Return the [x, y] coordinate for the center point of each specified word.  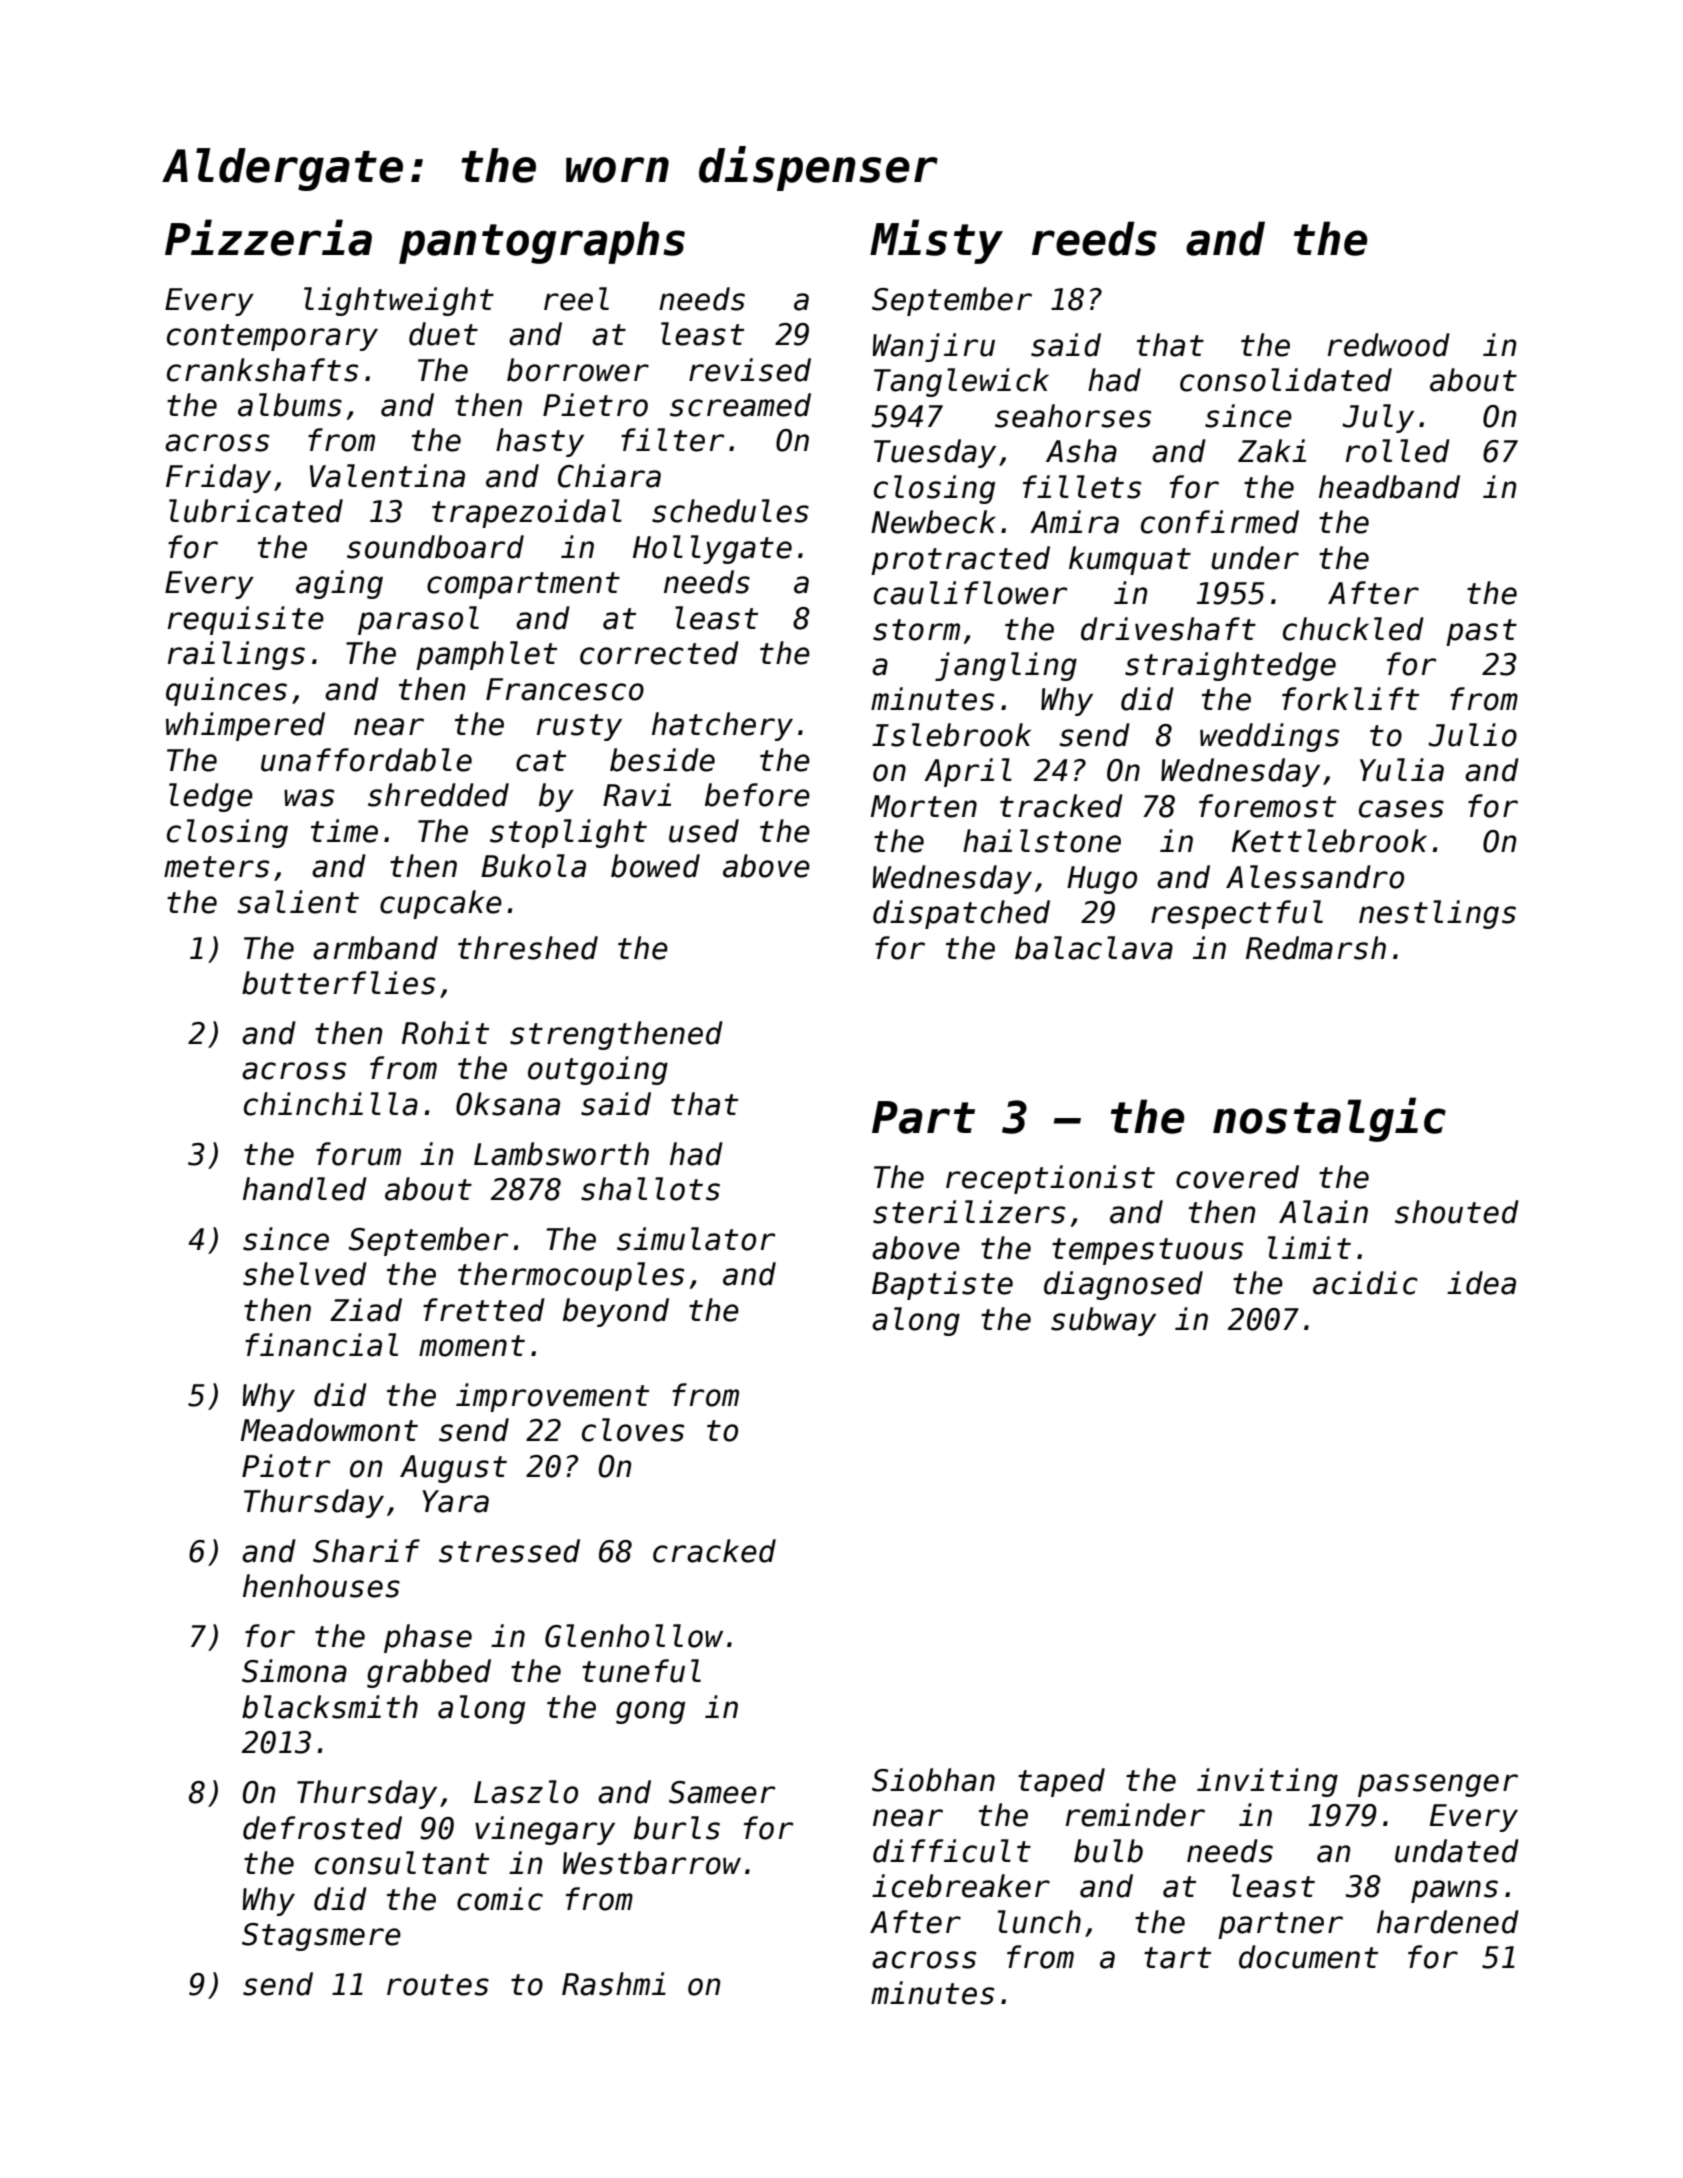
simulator [696, 1239]
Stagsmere [321, 1937]
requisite [246, 620]
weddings [1269, 737]
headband [1389, 487]
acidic [1365, 1283]
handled [305, 1189]
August [453, 1469]
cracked [714, 1551]
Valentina [387, 476]
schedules [730, 511]
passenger [1438, 1785]
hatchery [722, 726]
